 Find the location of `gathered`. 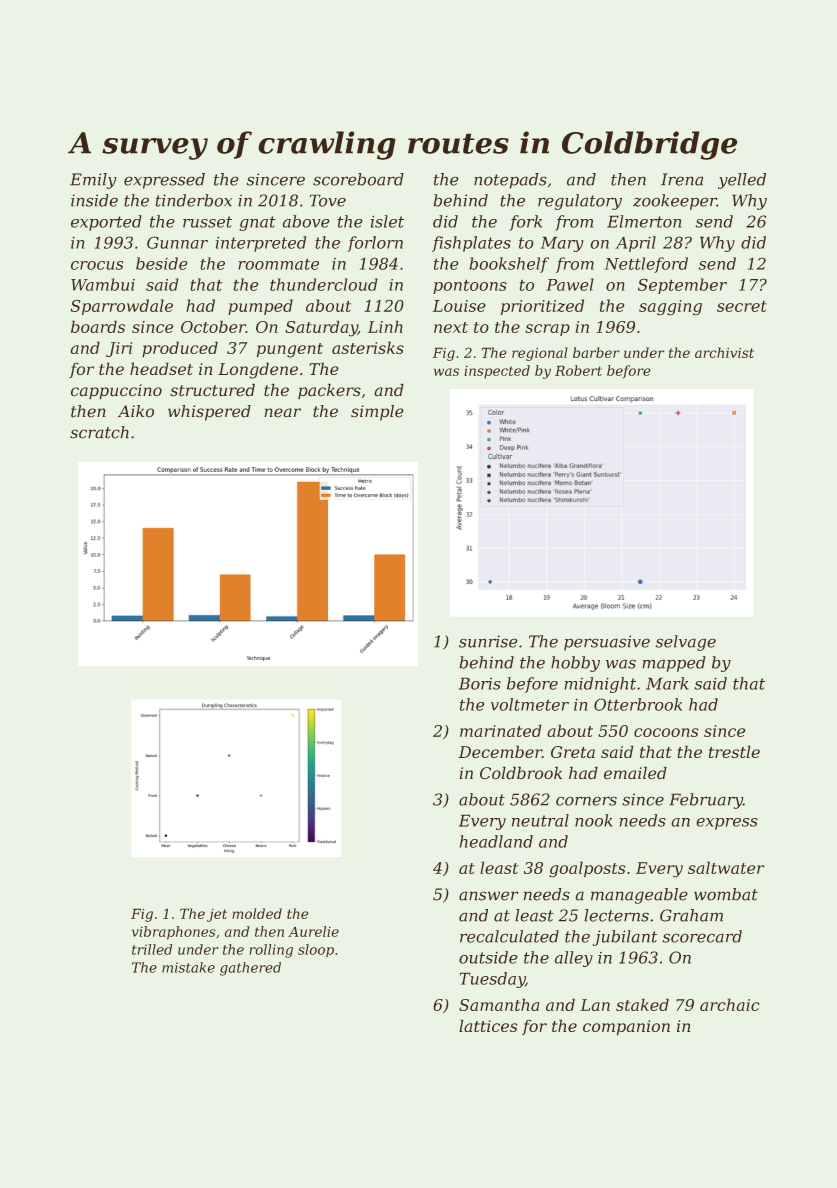

gathered is located at coordinates (250, 969).
